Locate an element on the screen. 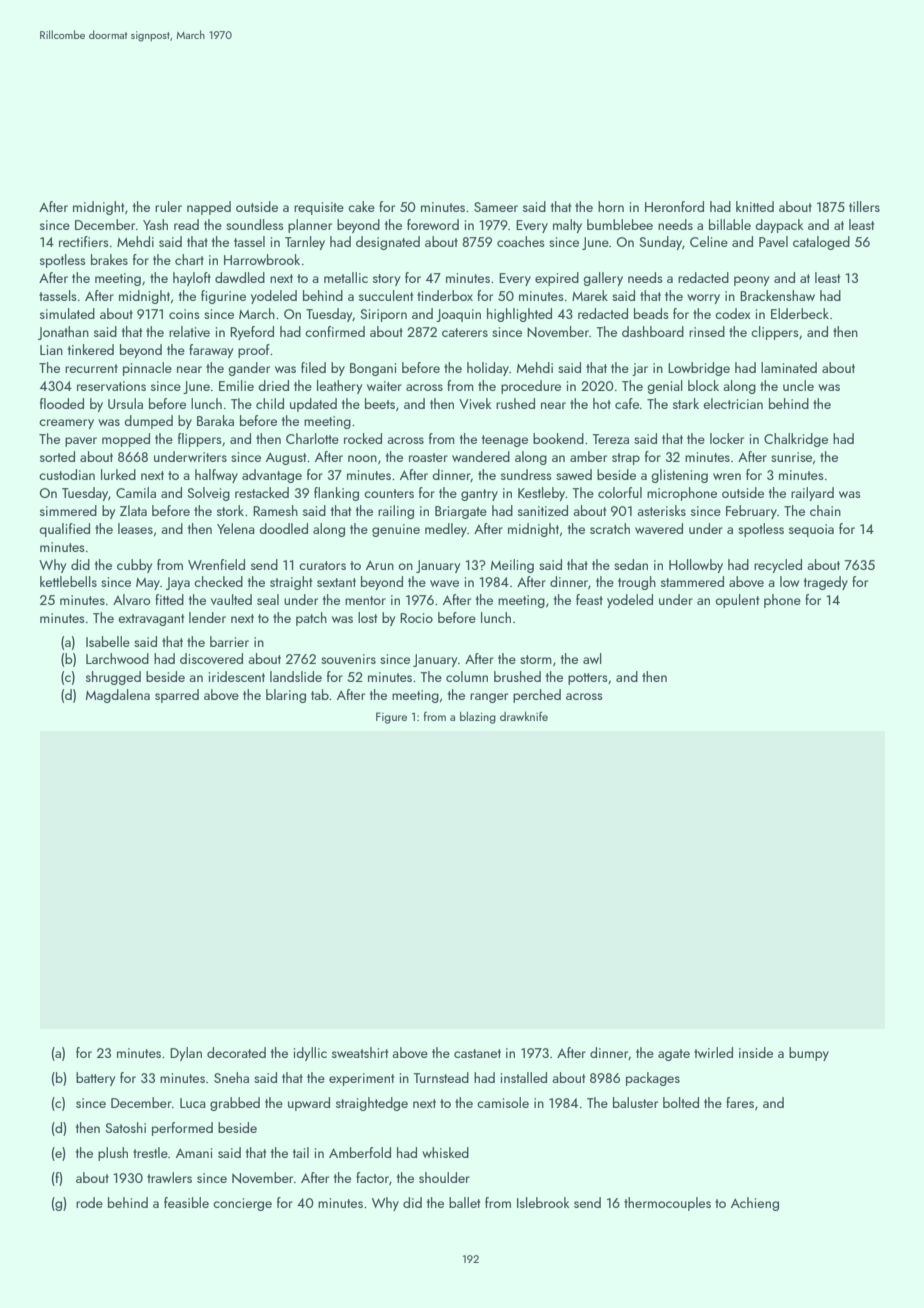 Image resolution: width=924 pixels, height=1308 pixels. castanet is located at coordinates (477, 1053).
